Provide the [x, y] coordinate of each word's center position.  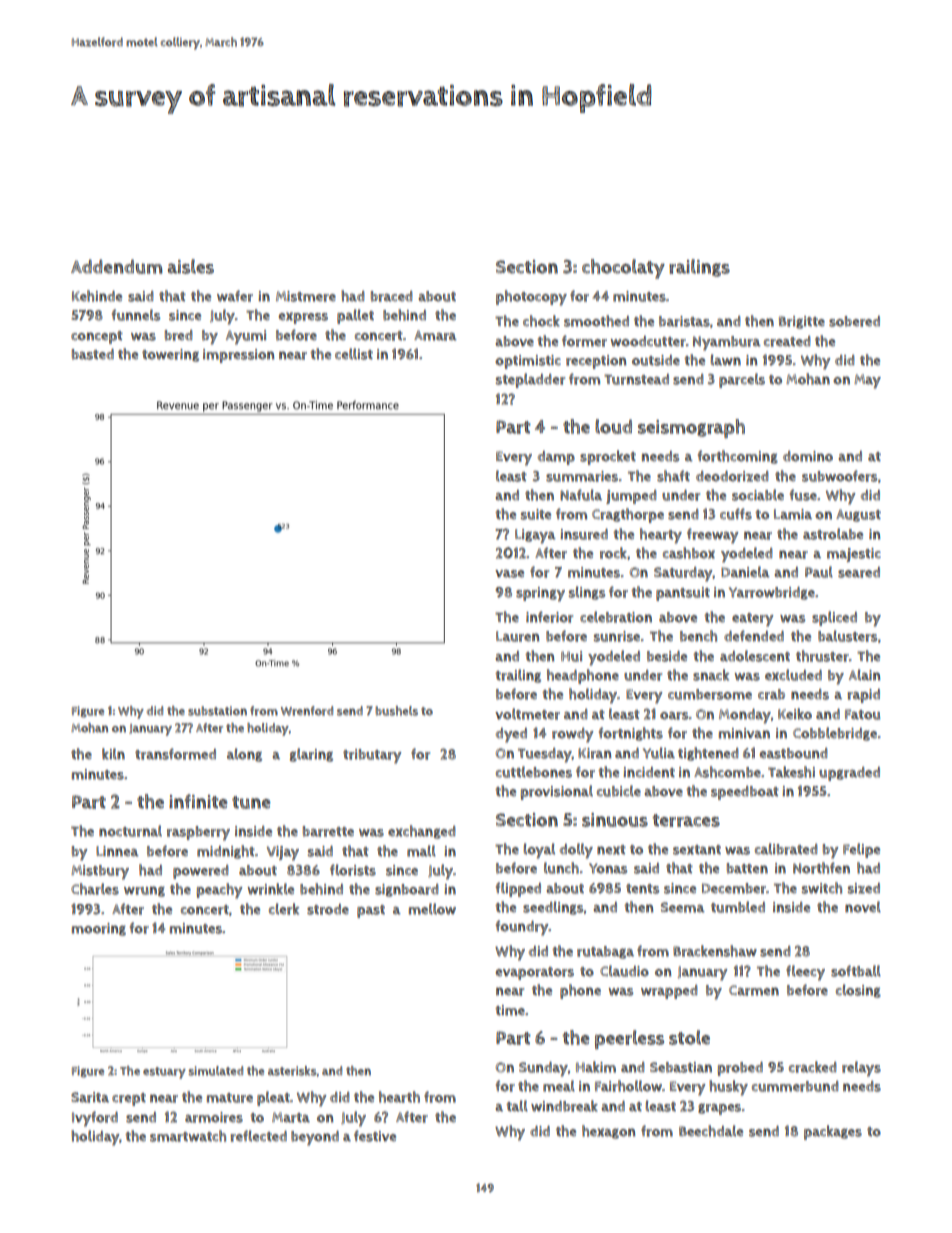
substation [217, 711]
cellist [354, 354]
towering [170, 355]
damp [556, 458]
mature [230, 1098]
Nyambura [727, 343]
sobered [854, 321]
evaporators [535, 973]
